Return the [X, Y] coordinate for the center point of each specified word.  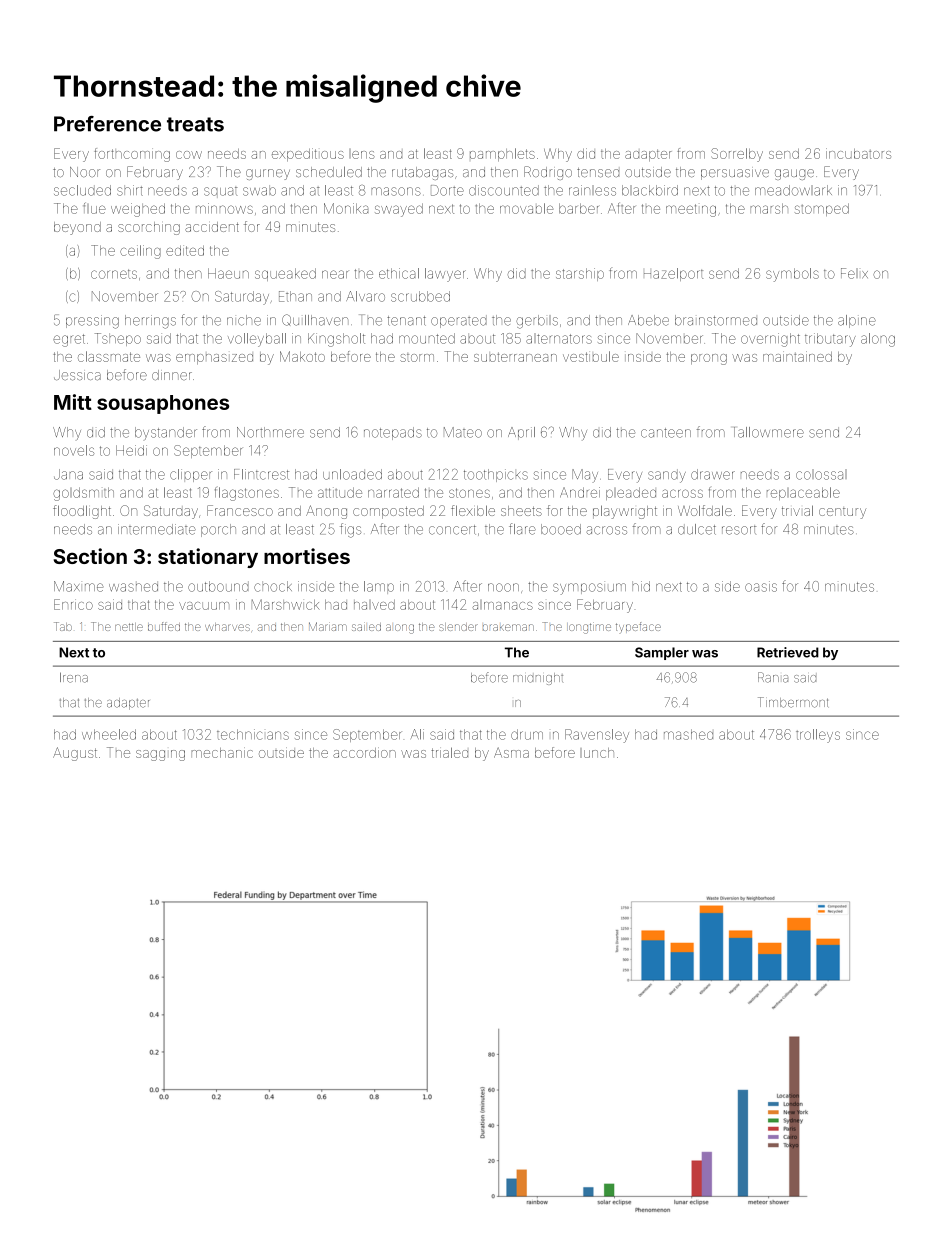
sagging [160, 755]
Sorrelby [737, 155]
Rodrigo [548, 173]
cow [189, 155]
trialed [449, 752]
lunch [597, 753]
